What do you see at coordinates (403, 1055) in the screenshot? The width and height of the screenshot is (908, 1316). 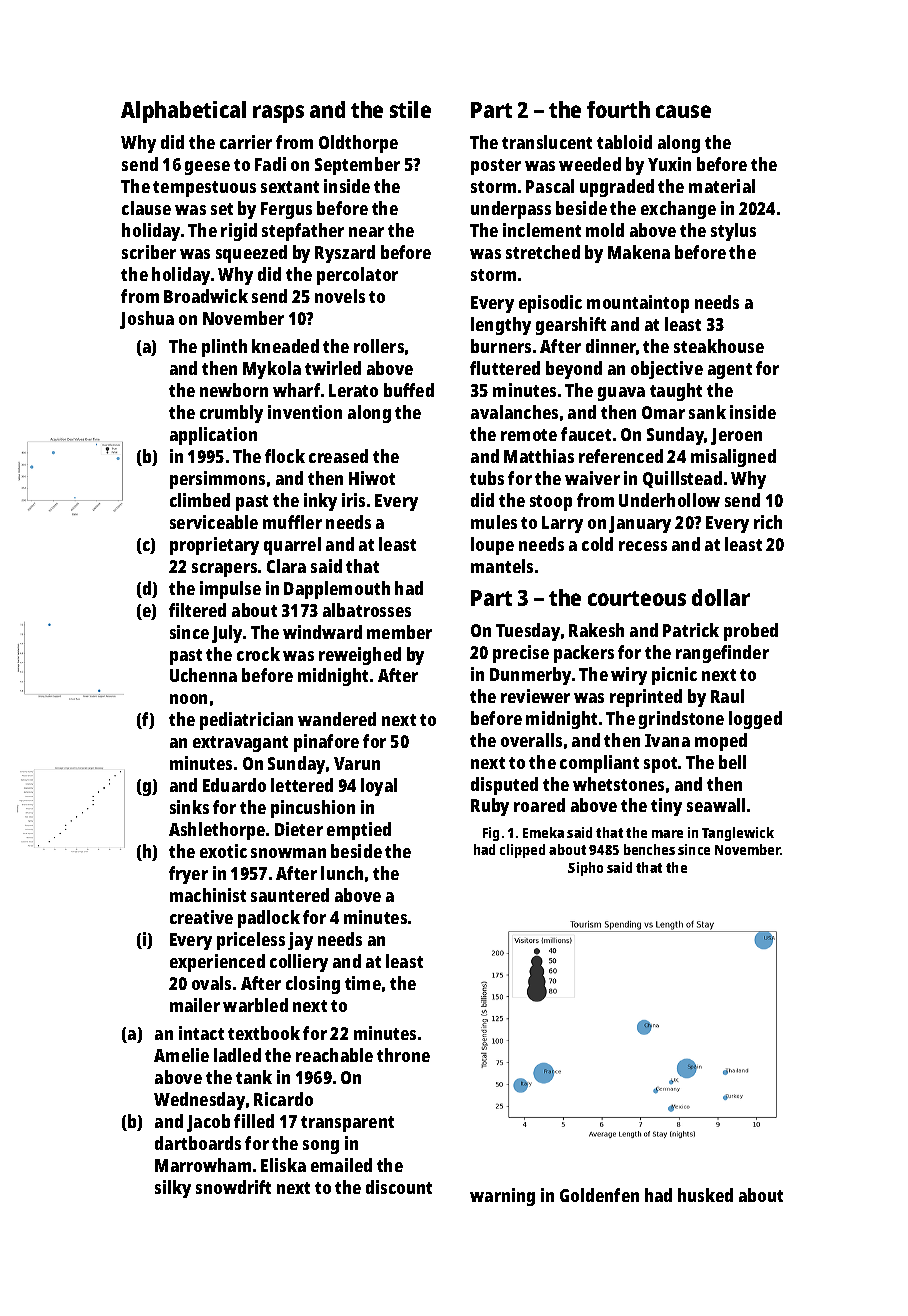 I see `throne` at bounding box center [403, 1055].
